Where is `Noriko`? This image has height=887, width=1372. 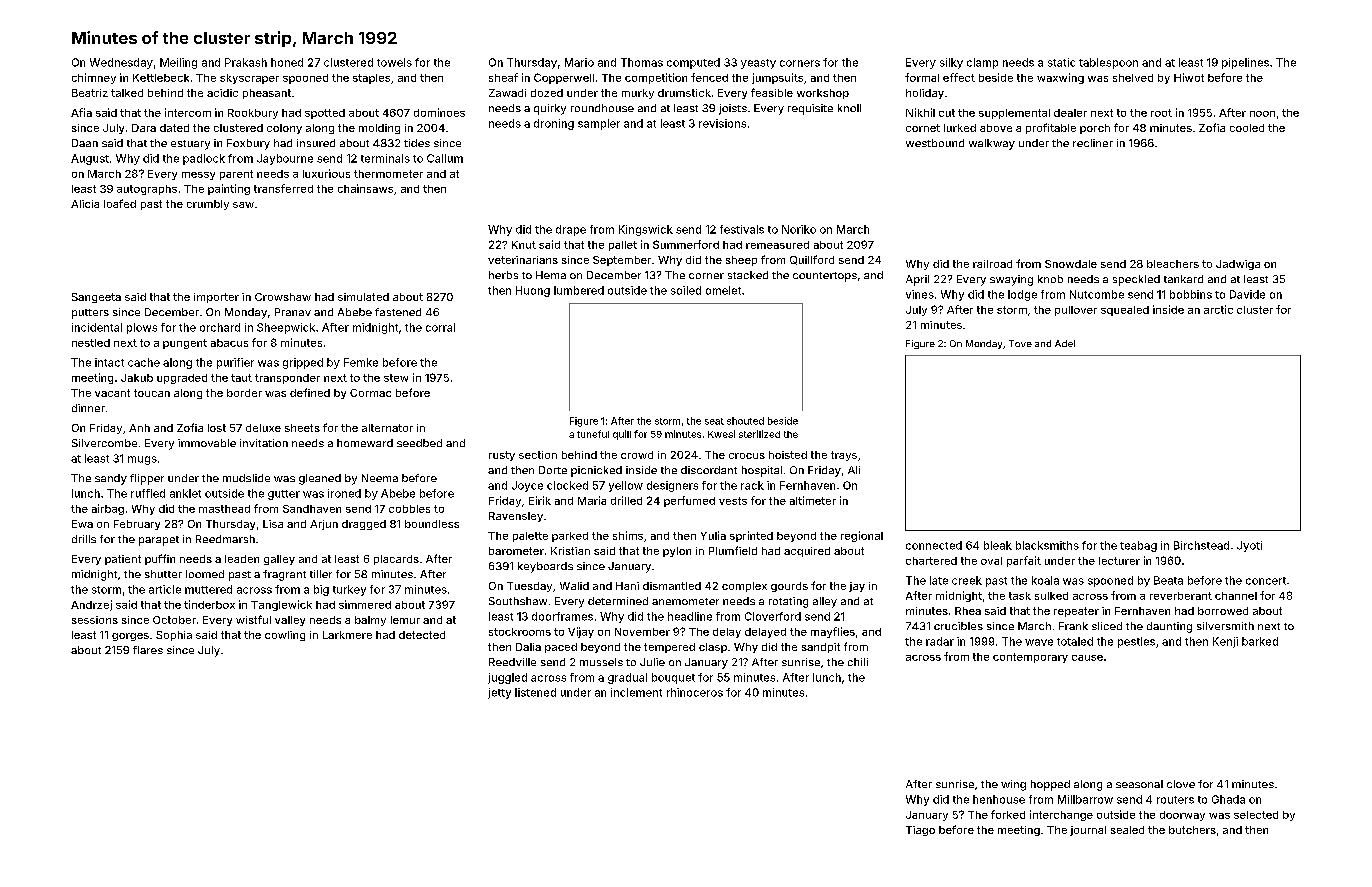
Noriko is located at coordinates (799, 229).
